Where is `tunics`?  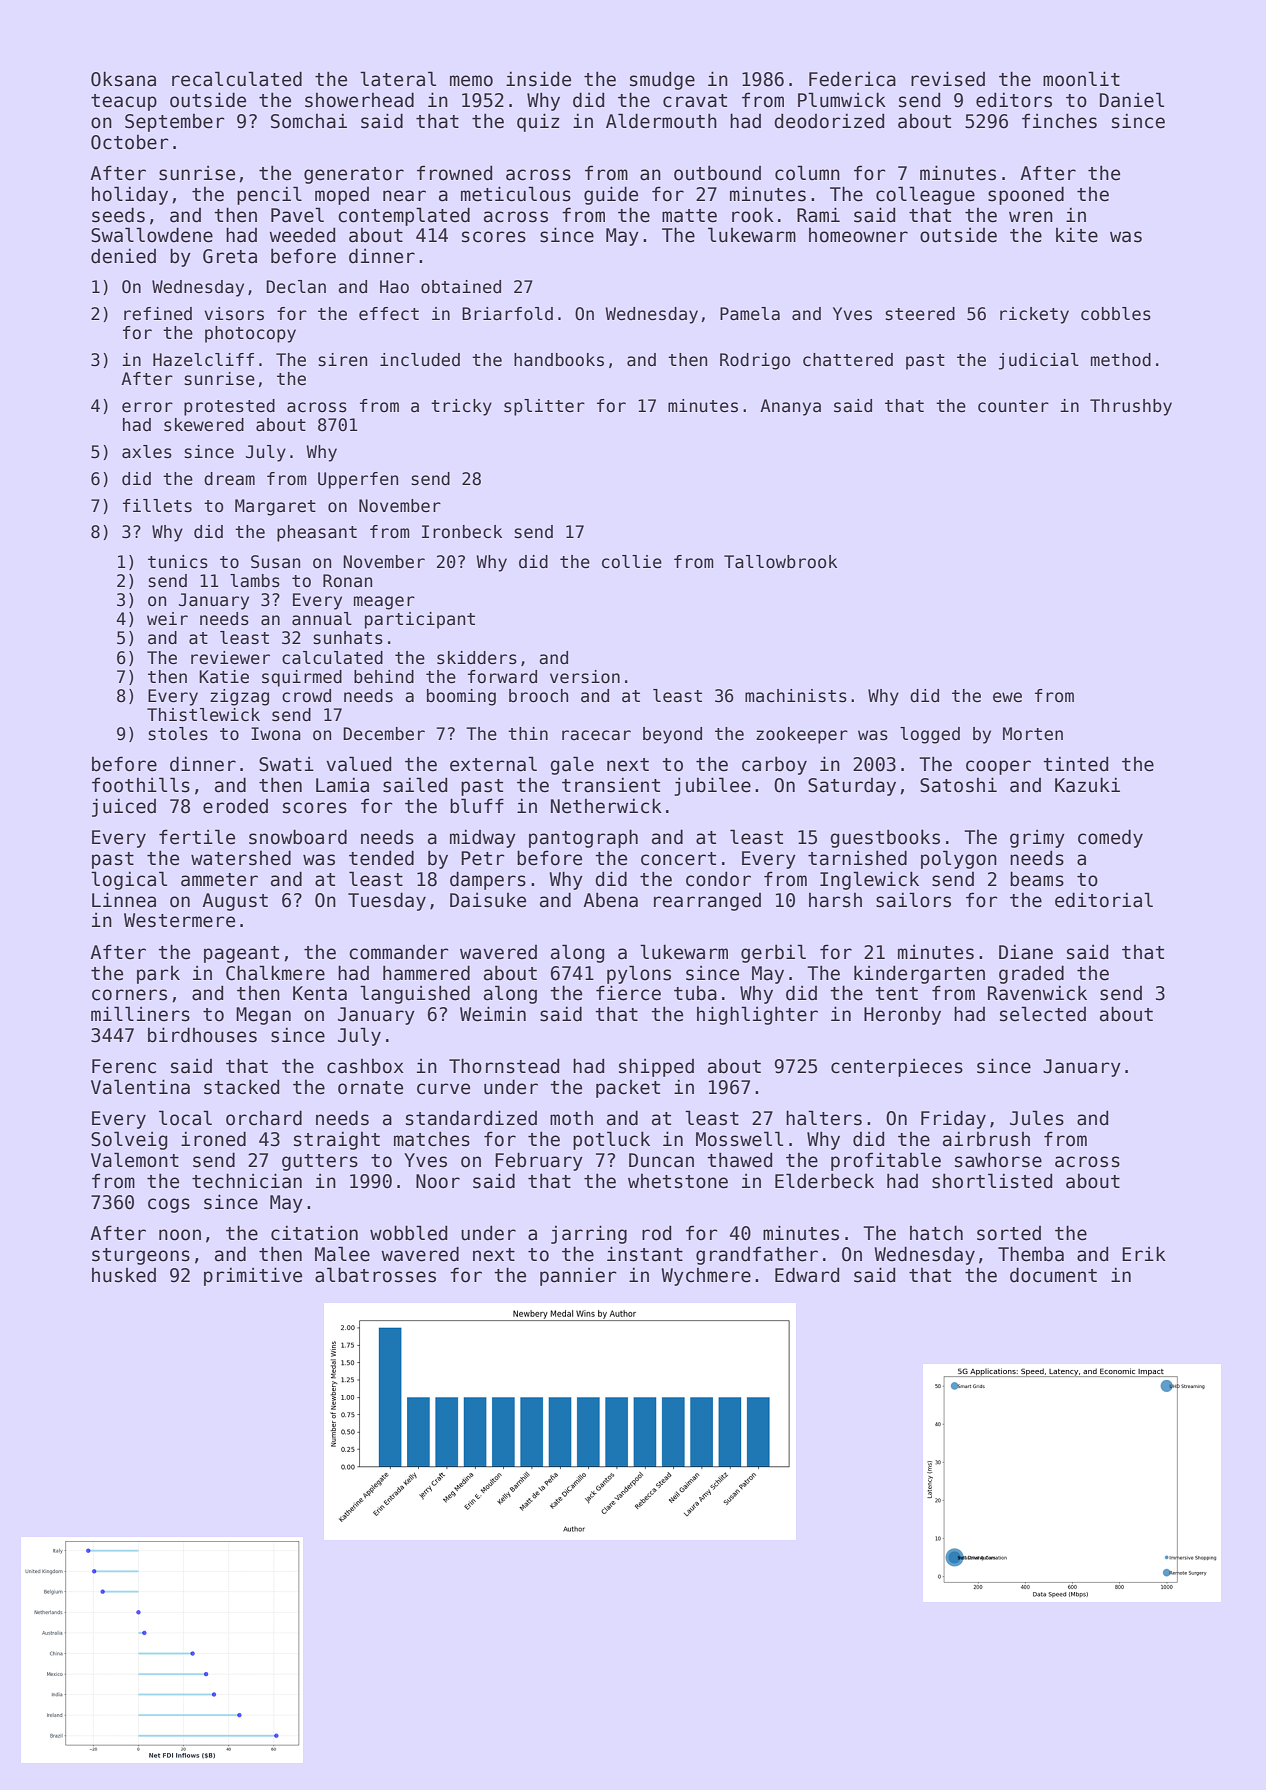 tunics is located at coordinates (178, 562).
